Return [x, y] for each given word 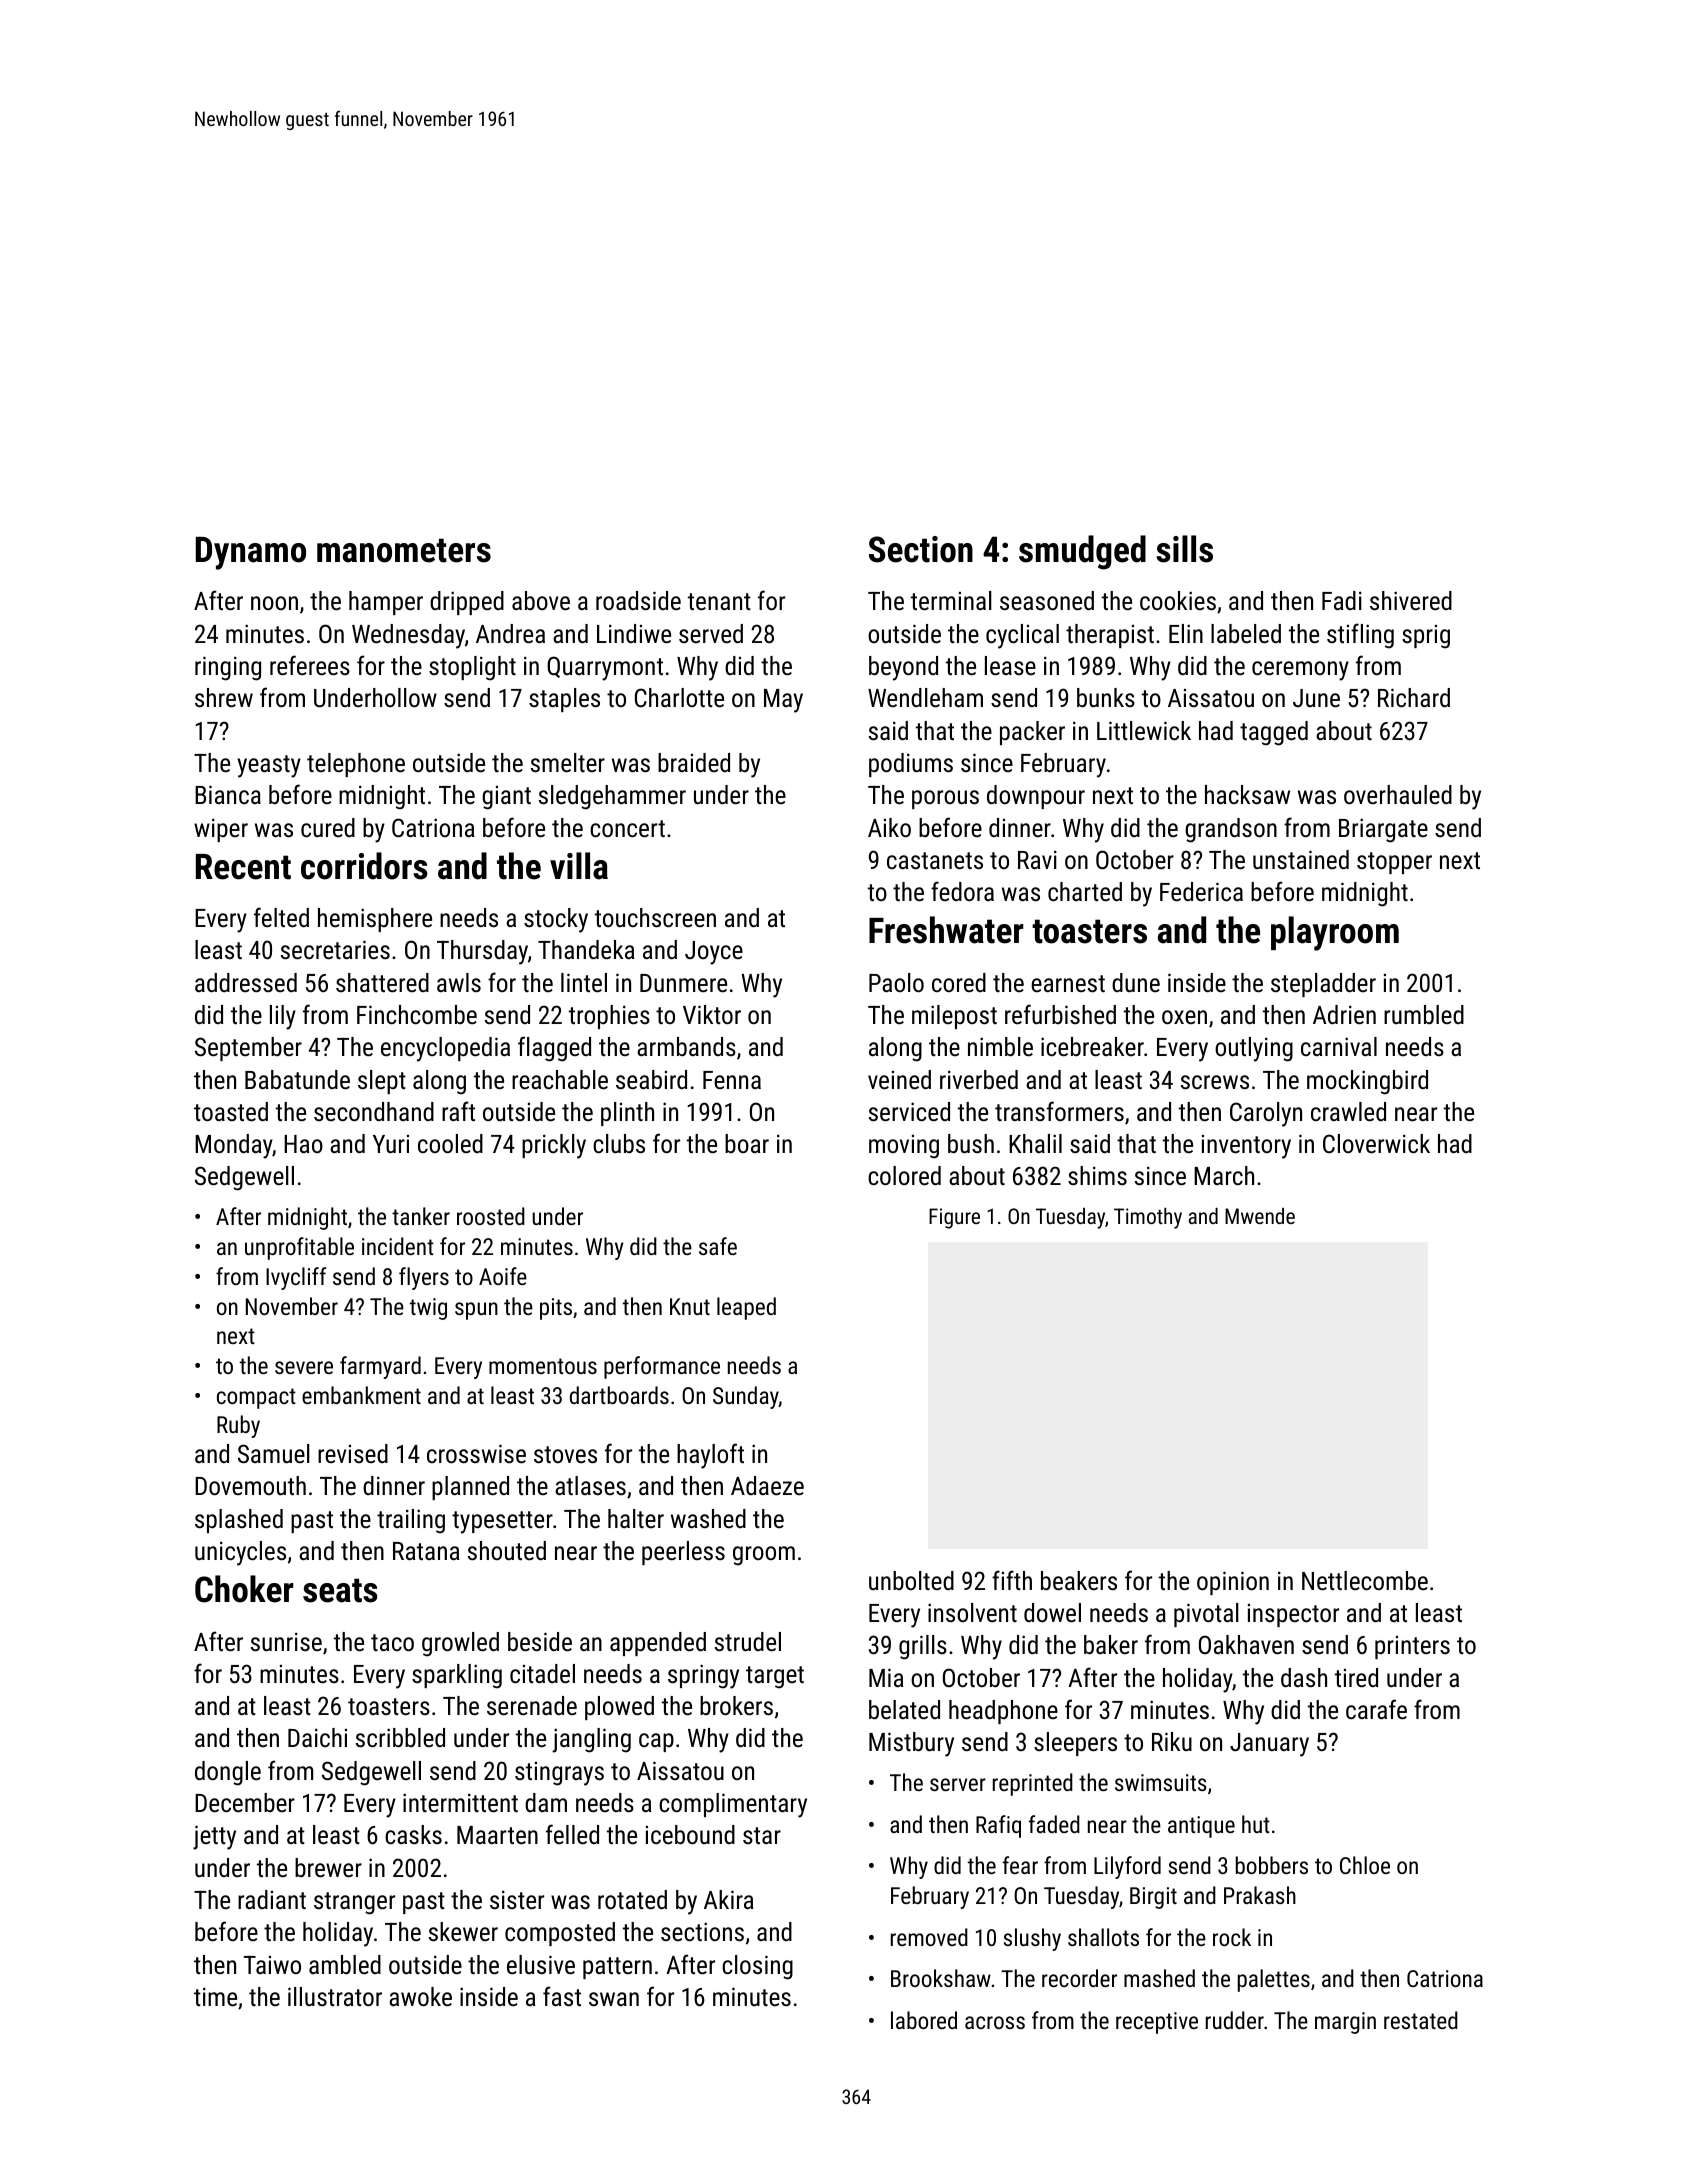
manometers [404, 550]
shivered [1411, 600]
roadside [638, 600]
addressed [246, 982]
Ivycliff [296, 1278]
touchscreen [655, 917]
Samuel [274, 1453]
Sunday [746, 1397]
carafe [1376, 1709]
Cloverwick [1376, 1143]
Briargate [1383, 830]
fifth [1012, 1580]
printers [1412, 1647]
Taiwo [272, 1965]
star [762, 1835]
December [245, 1802]
